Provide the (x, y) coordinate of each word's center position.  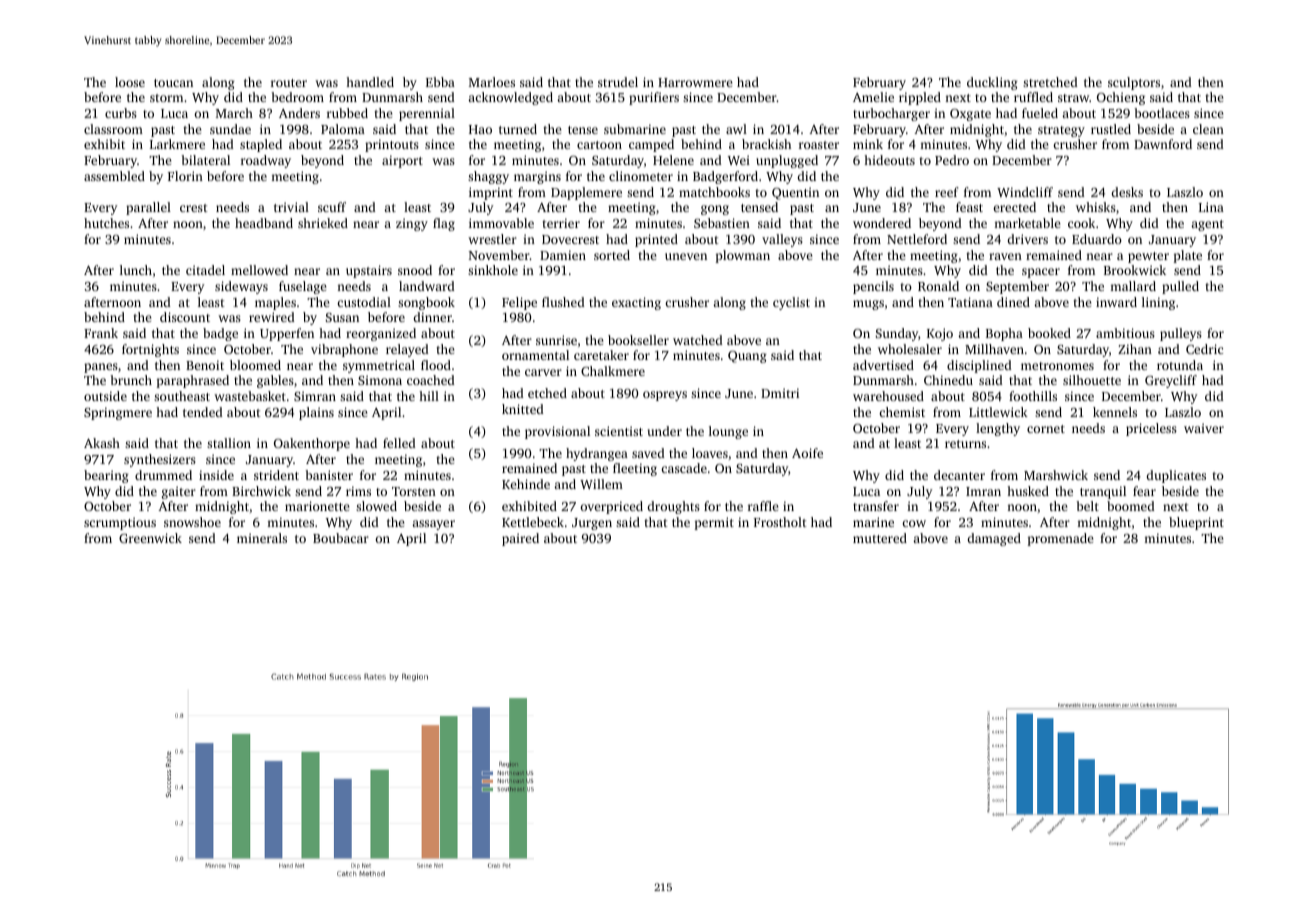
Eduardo (1097, 239)
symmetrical (379, 366)
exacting (636, 303)
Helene (673, 160)
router (289, 83)
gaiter (179, 492)
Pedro (952, 160)
